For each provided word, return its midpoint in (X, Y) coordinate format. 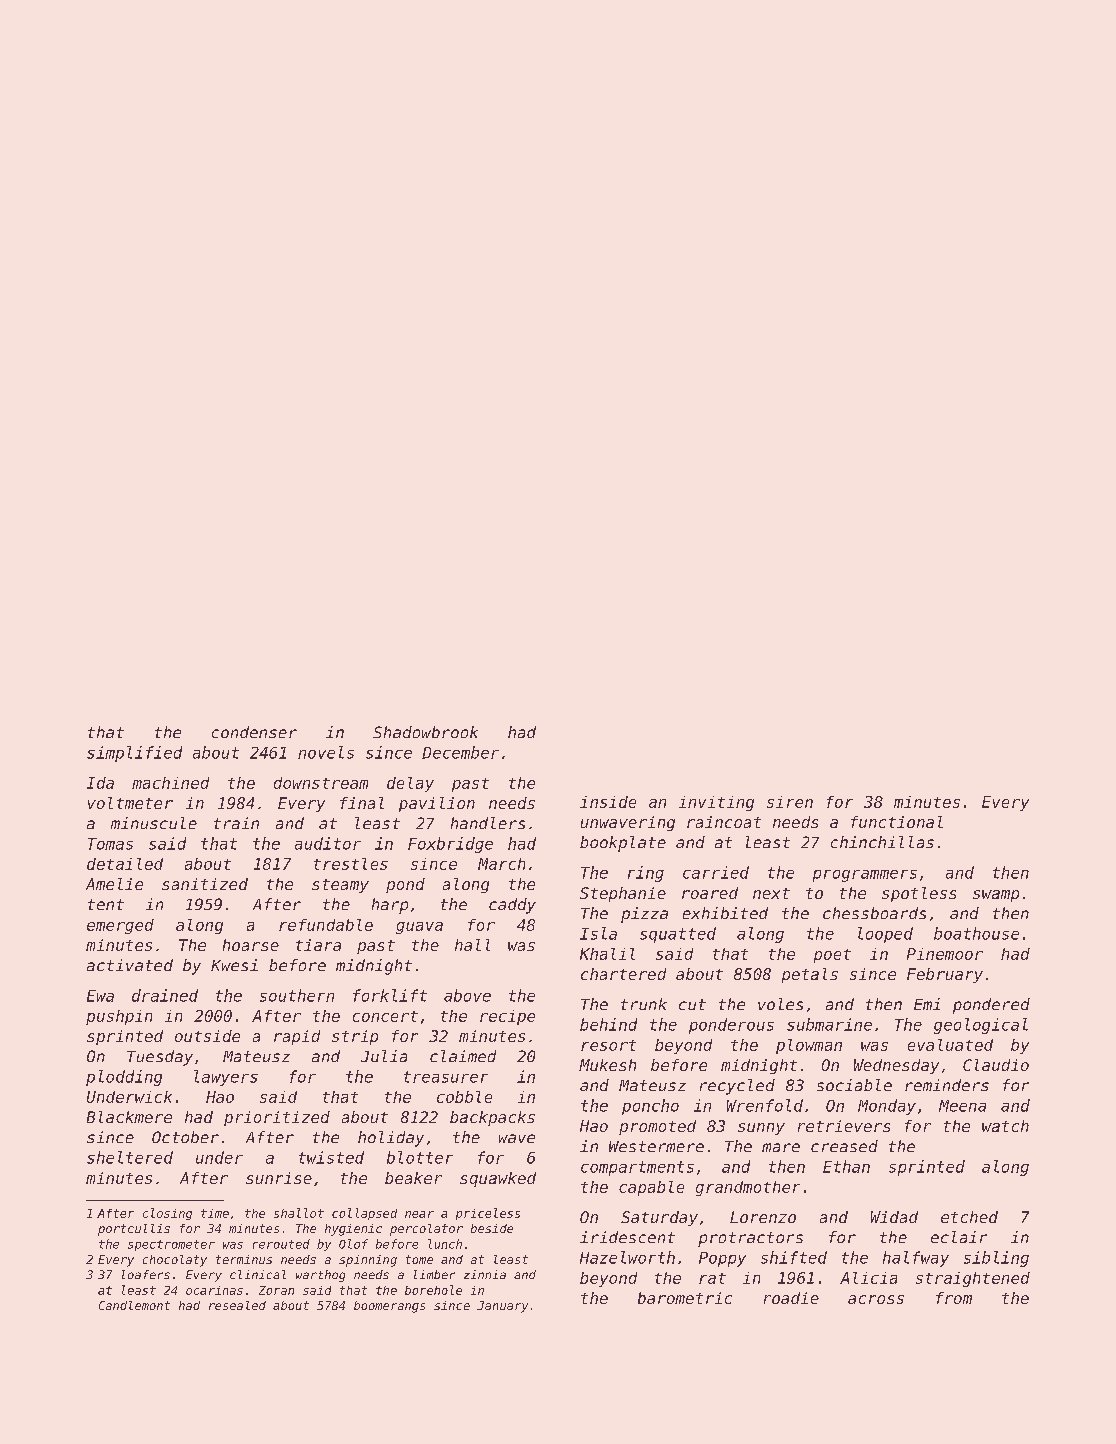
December (460, 752)
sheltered (130, 1157)
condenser (254, 732)
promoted (657, 1127)
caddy (512, 906)
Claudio (996, 1065)
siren (790, 802)
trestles (351, 864)
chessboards (874, 913)
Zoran (276, 1290)
